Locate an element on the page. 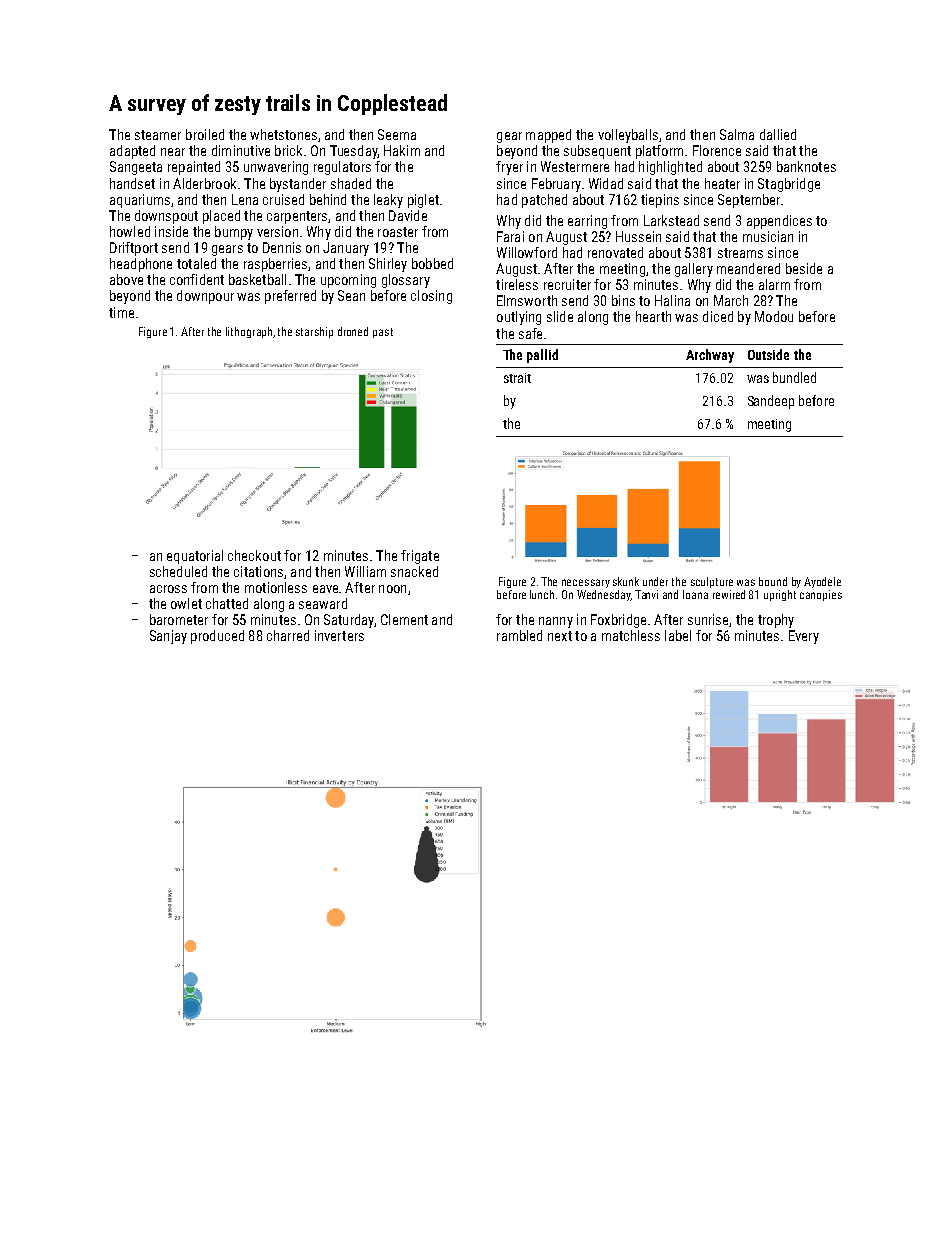 The image size is (952, 1233). dallied is located at coordinates (778, 134).
